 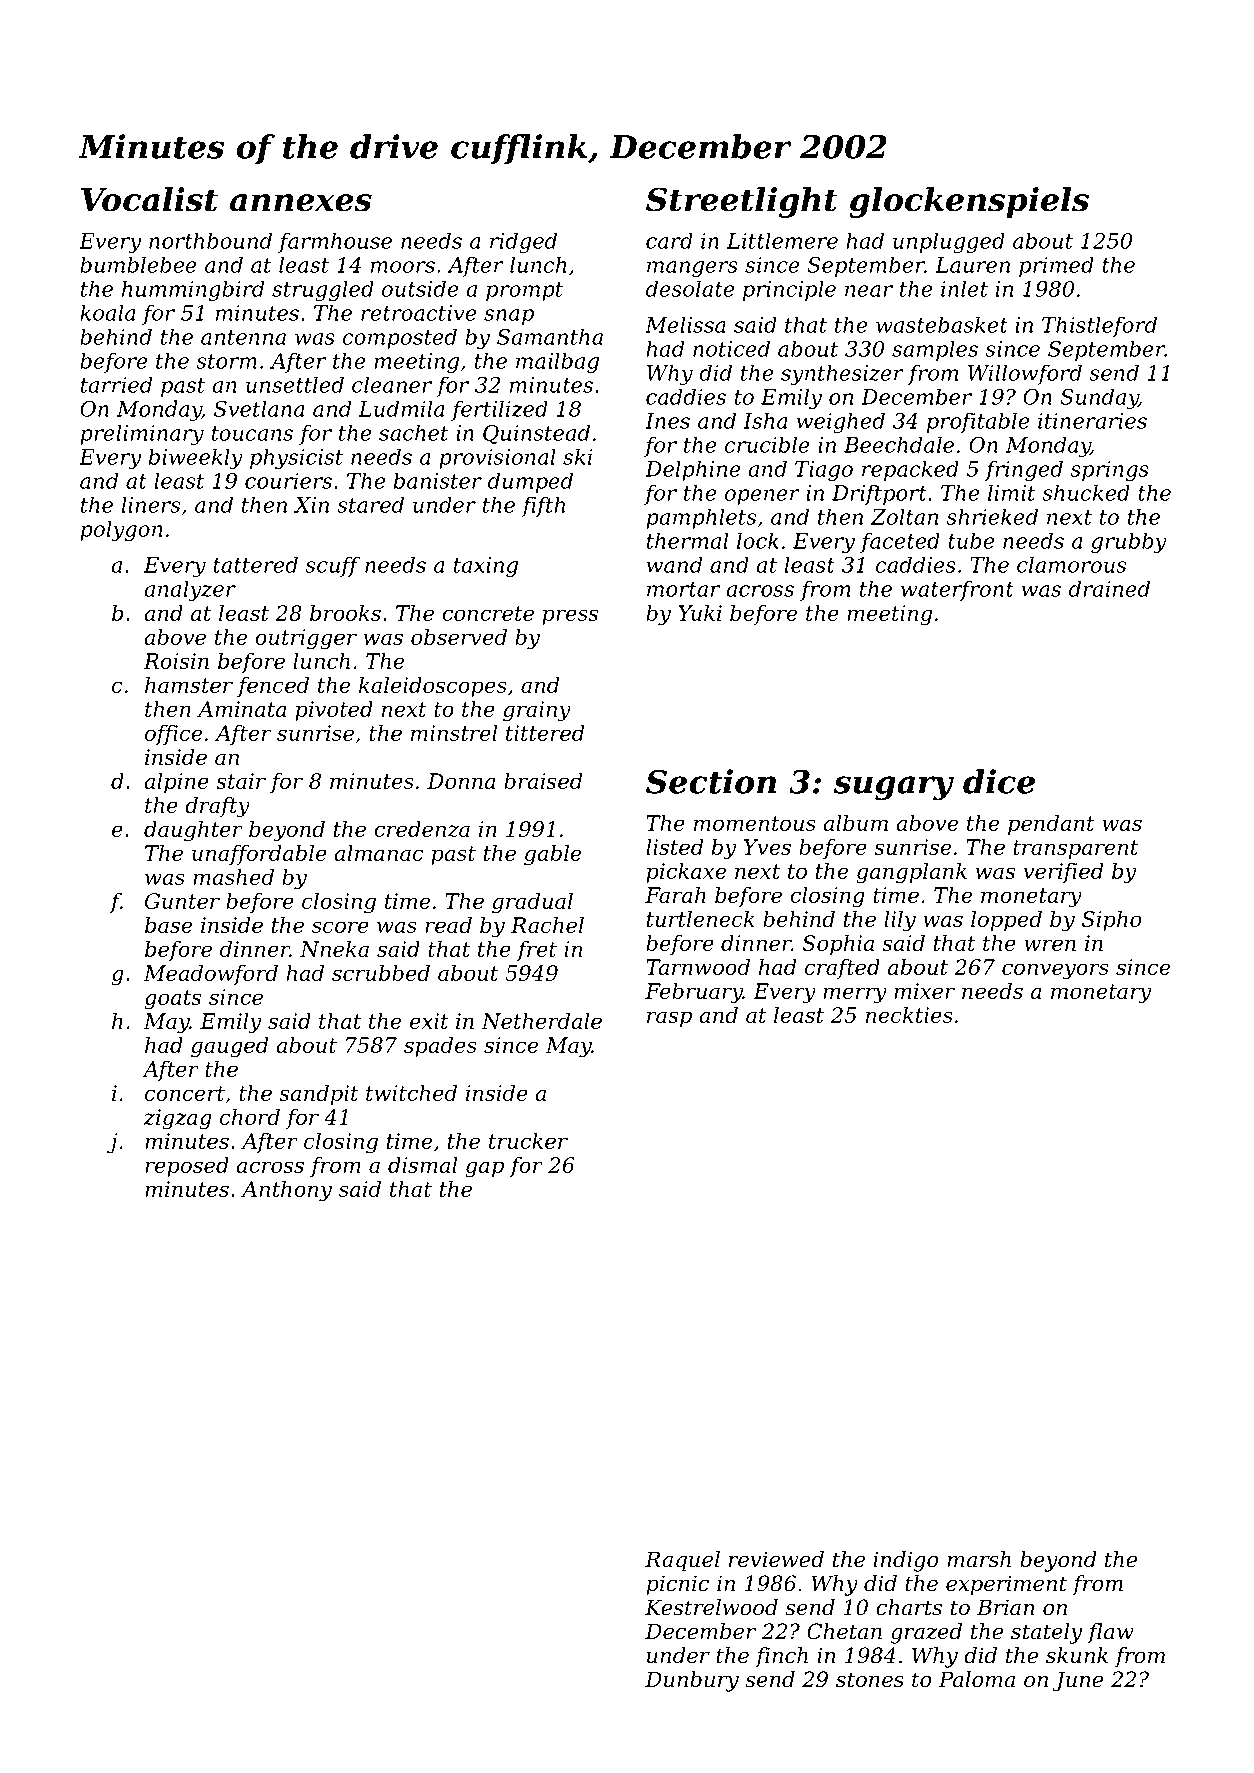 What do you see at coordinates (345, 613) in the document?
I see `brooks` at bounding box center [345, 613].
